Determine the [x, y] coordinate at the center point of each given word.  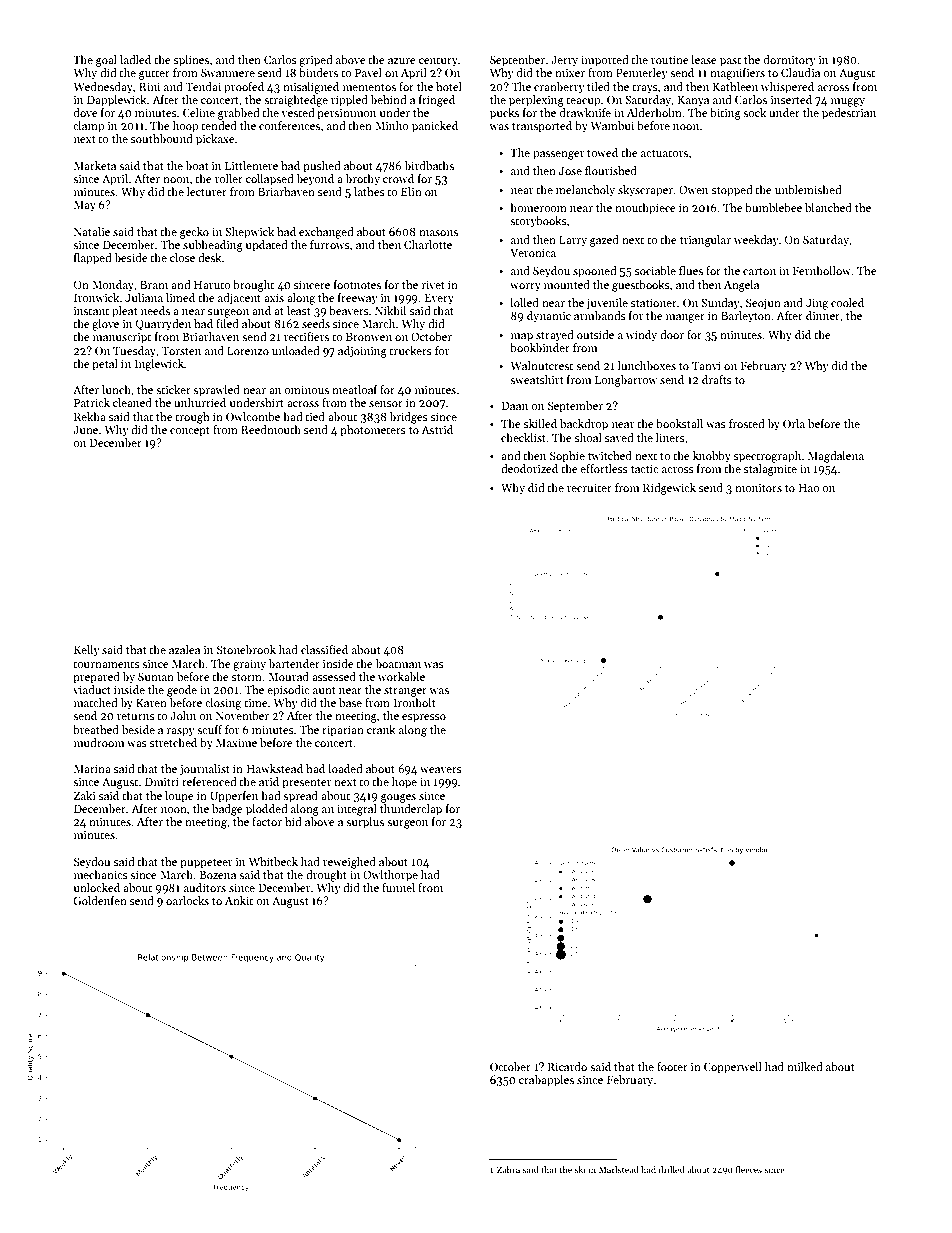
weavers [441, 770]
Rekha [90, 416]
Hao [809, 488]
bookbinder [540, 347]
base [350, 702]
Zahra [508, 1169]
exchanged [326, 233]
